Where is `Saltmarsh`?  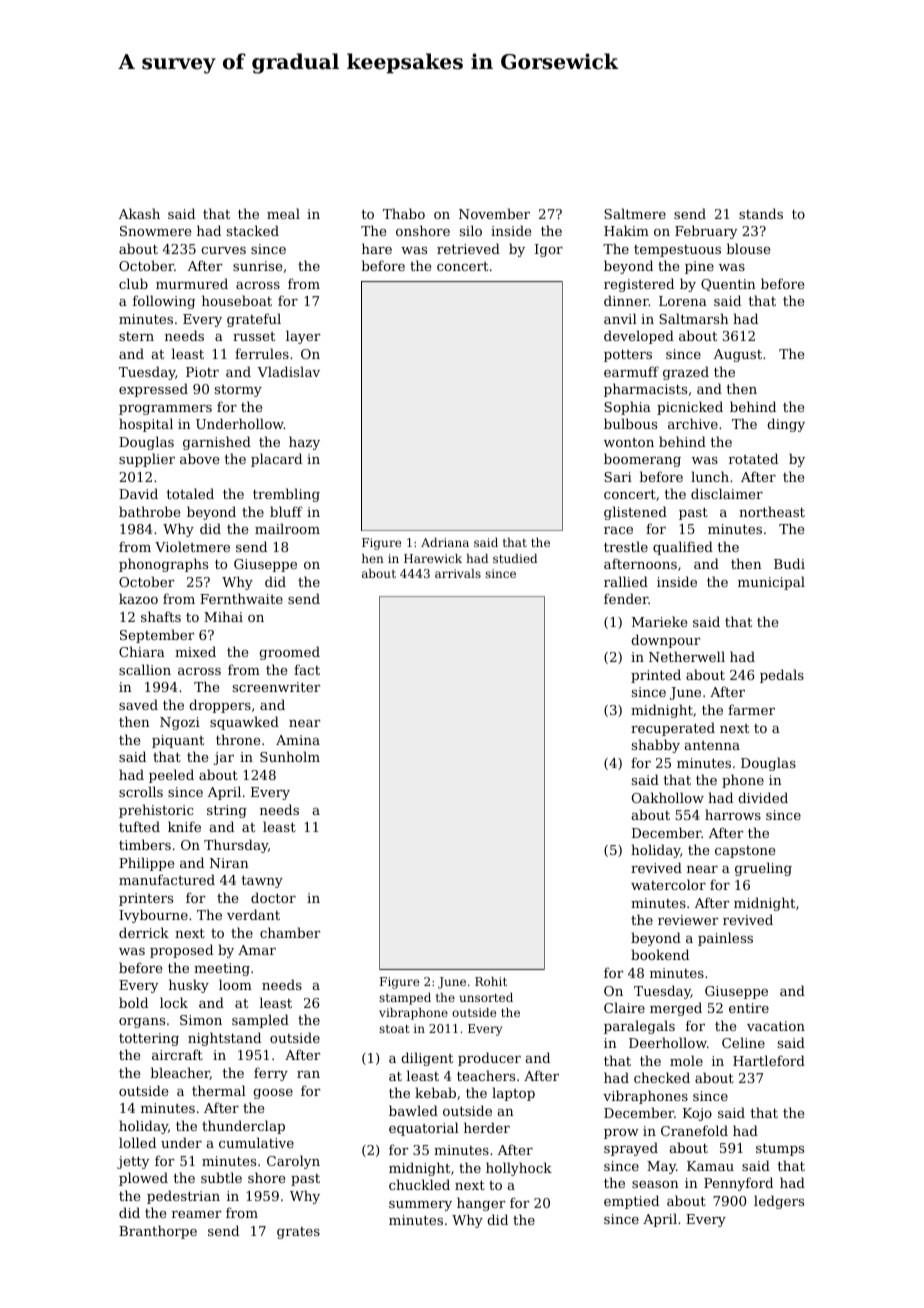 Saltmarsh is located at coordinates (694, 318).
